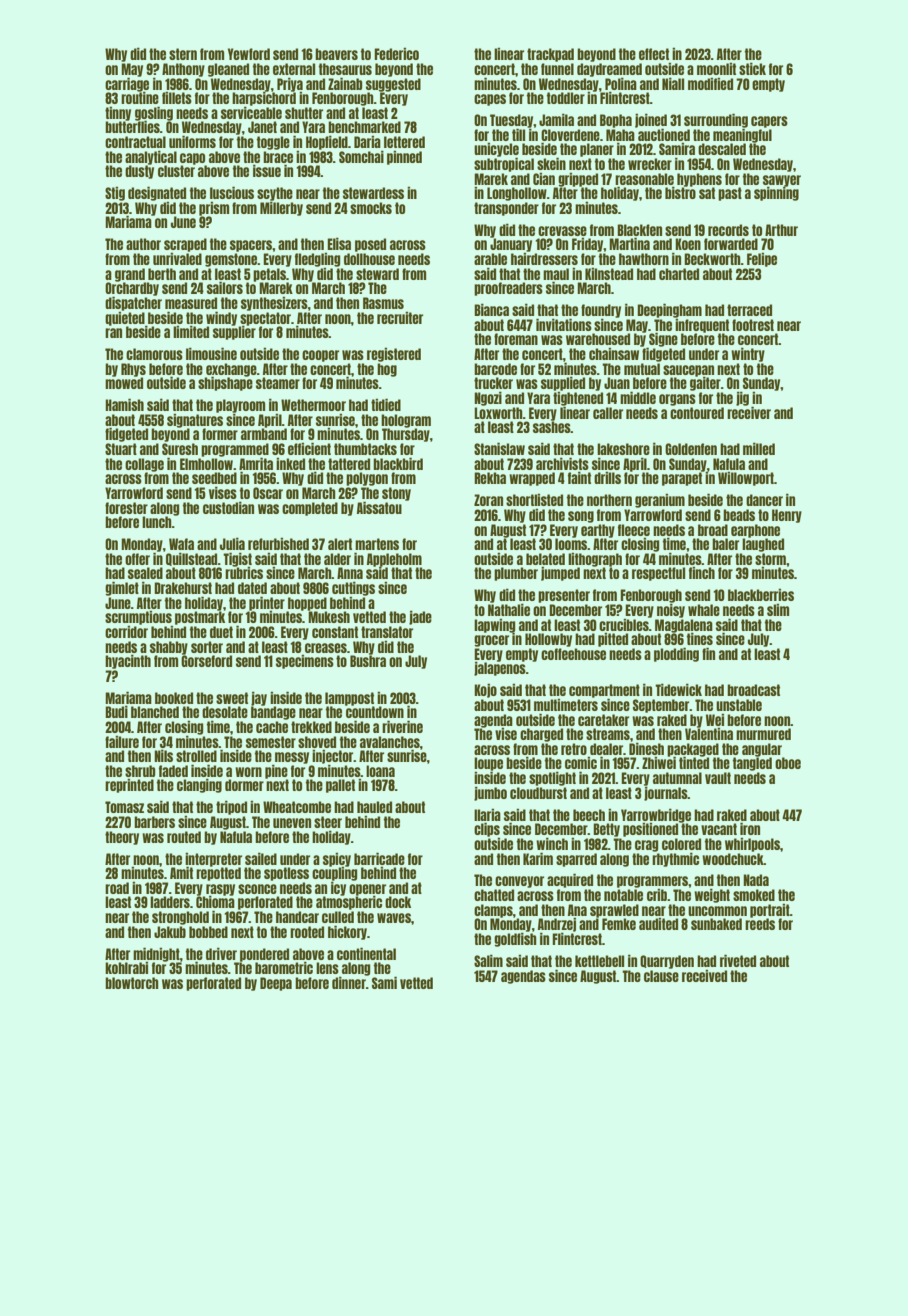  I want to click on received, so click(704, 975).
